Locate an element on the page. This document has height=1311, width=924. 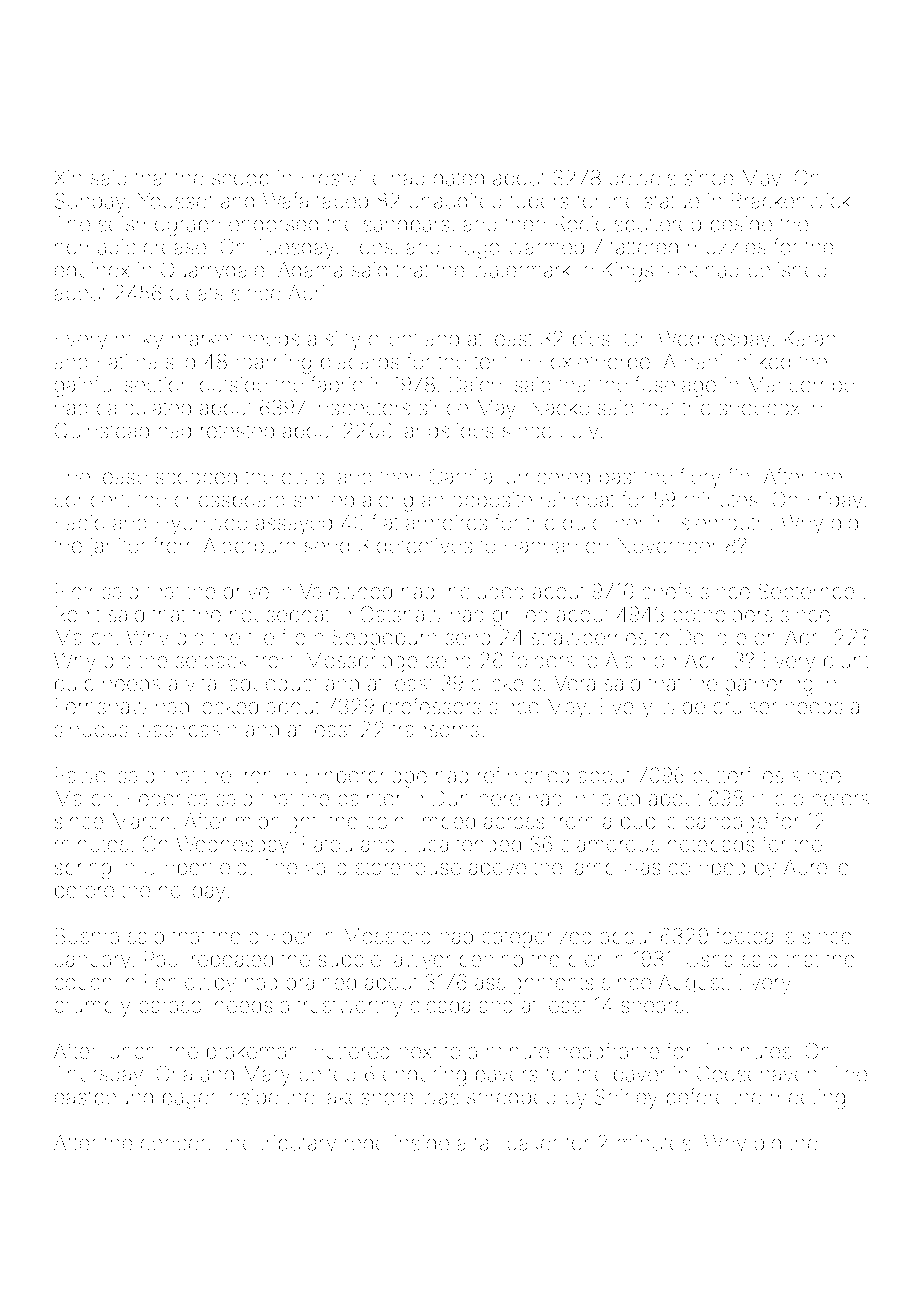
brakeman is located at coordinates (252, 1051).
